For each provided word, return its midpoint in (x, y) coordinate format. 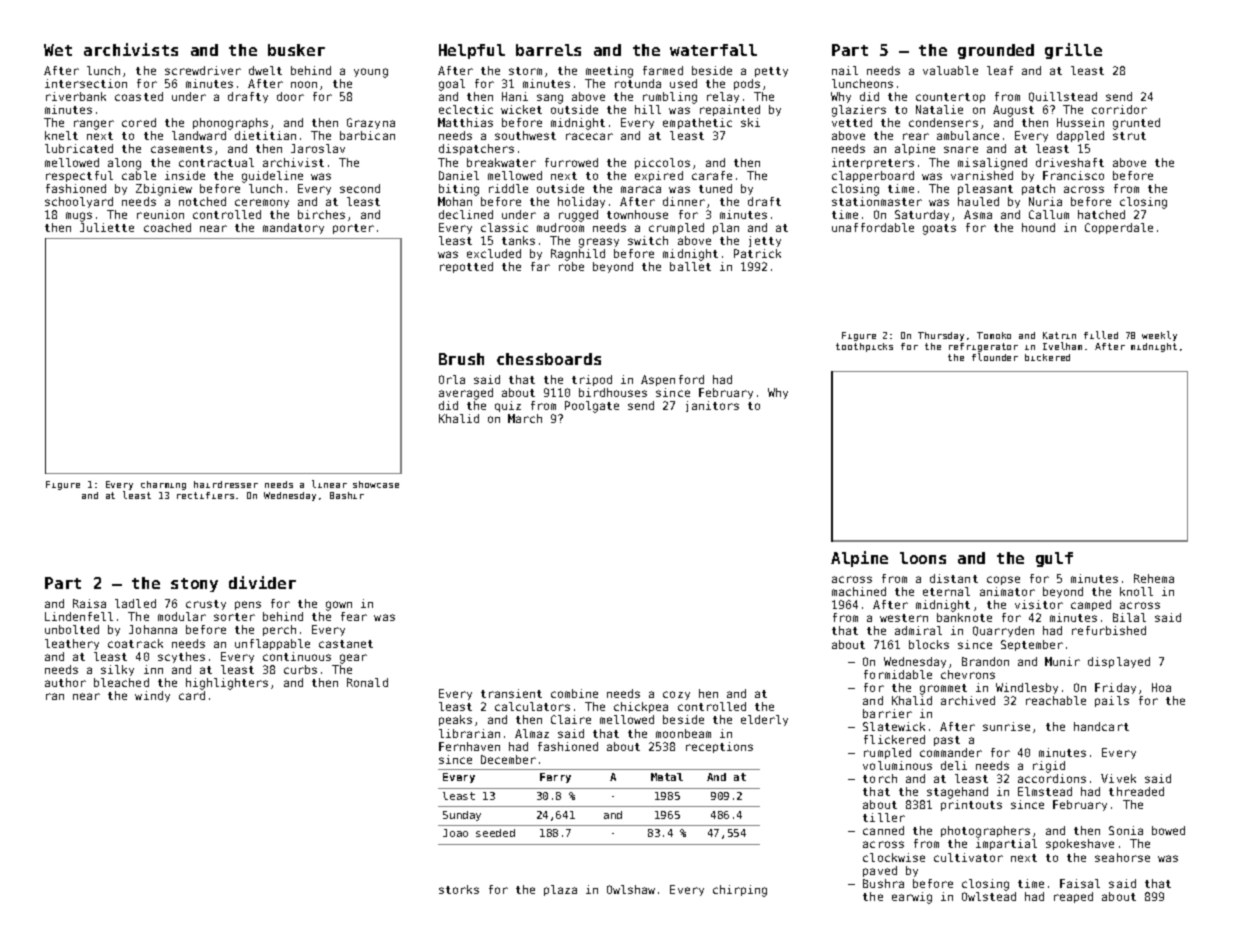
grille (1073, 51)
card (192, 695)
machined (859, 591)
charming (163, 485)
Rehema (1154, 578)
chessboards (549, 359)
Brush (461, 359)
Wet (58, 50)
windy (152, 696)
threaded (1136, 791)
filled (1101, 335)
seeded (495, 833)
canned (883, 830)
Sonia (1126, 830)
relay (723, 97)
